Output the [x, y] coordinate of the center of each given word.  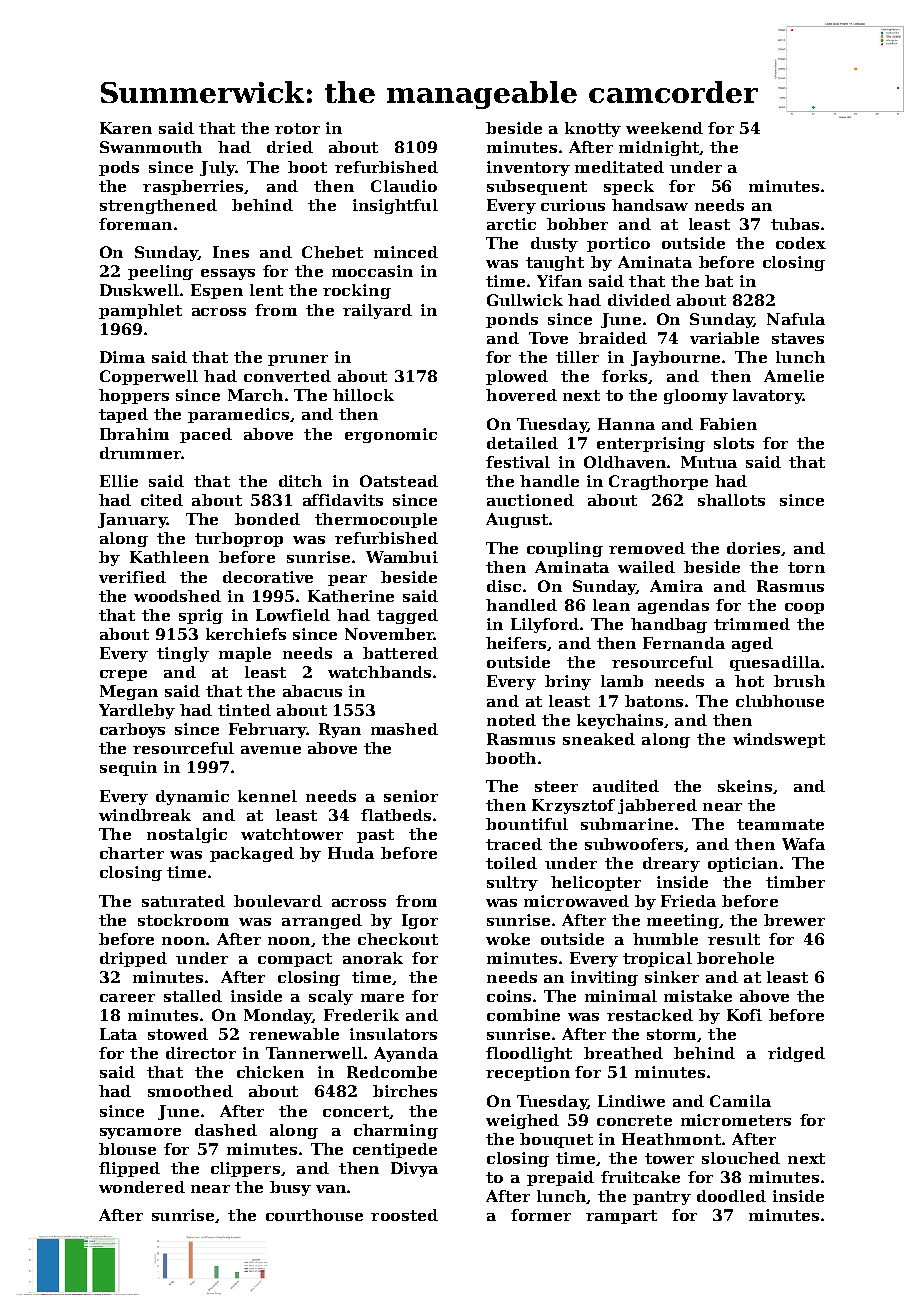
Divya [414, 1169]
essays [228, 274]
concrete [634, 1120]
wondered [142, 1187]
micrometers [736, 1120]
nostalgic [187, 835]
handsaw [650, 205]
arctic [511, 224]
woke [508, 939]
